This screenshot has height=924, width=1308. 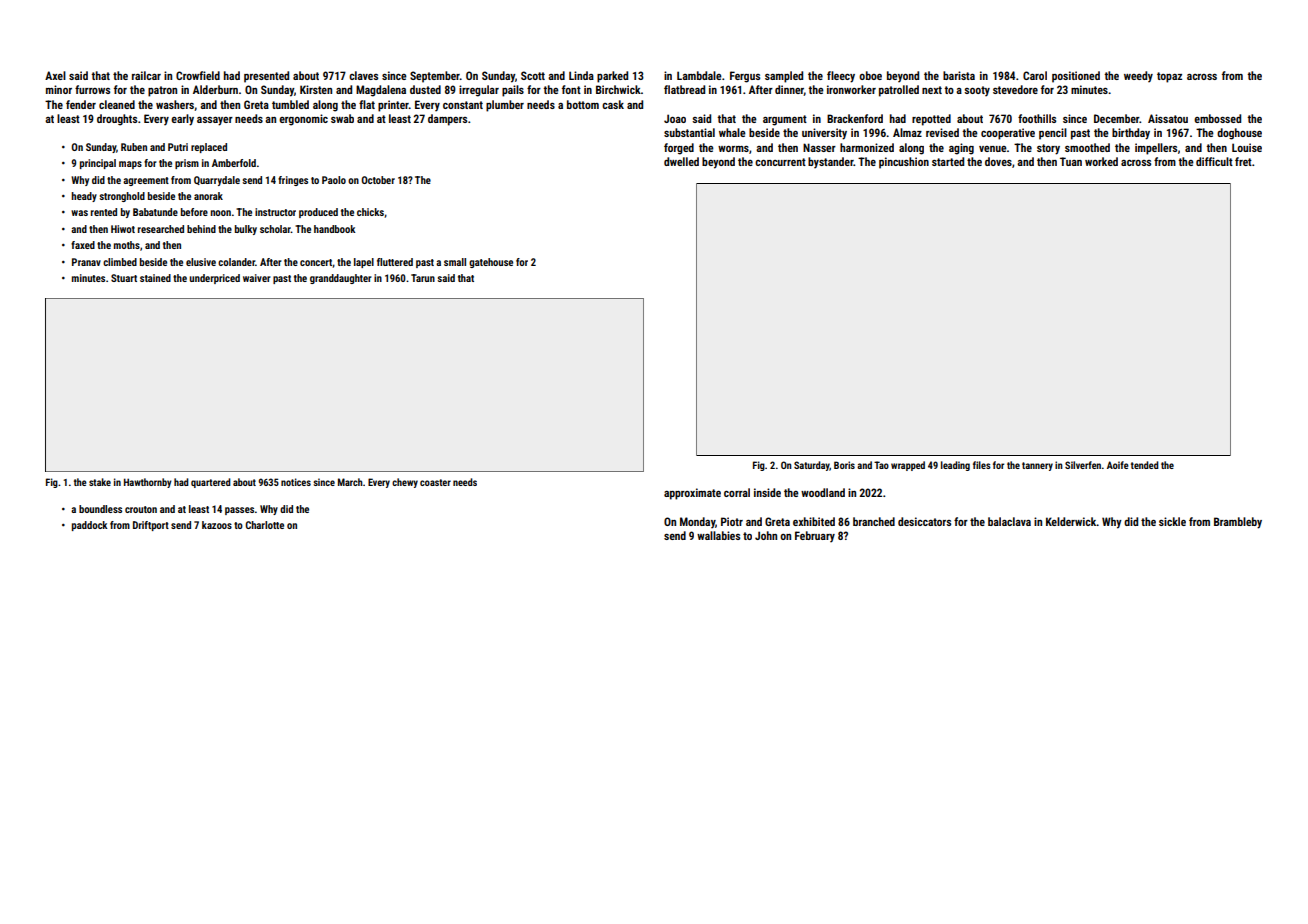 I want to click on Silverfen, so click(x=1083, y=465).
